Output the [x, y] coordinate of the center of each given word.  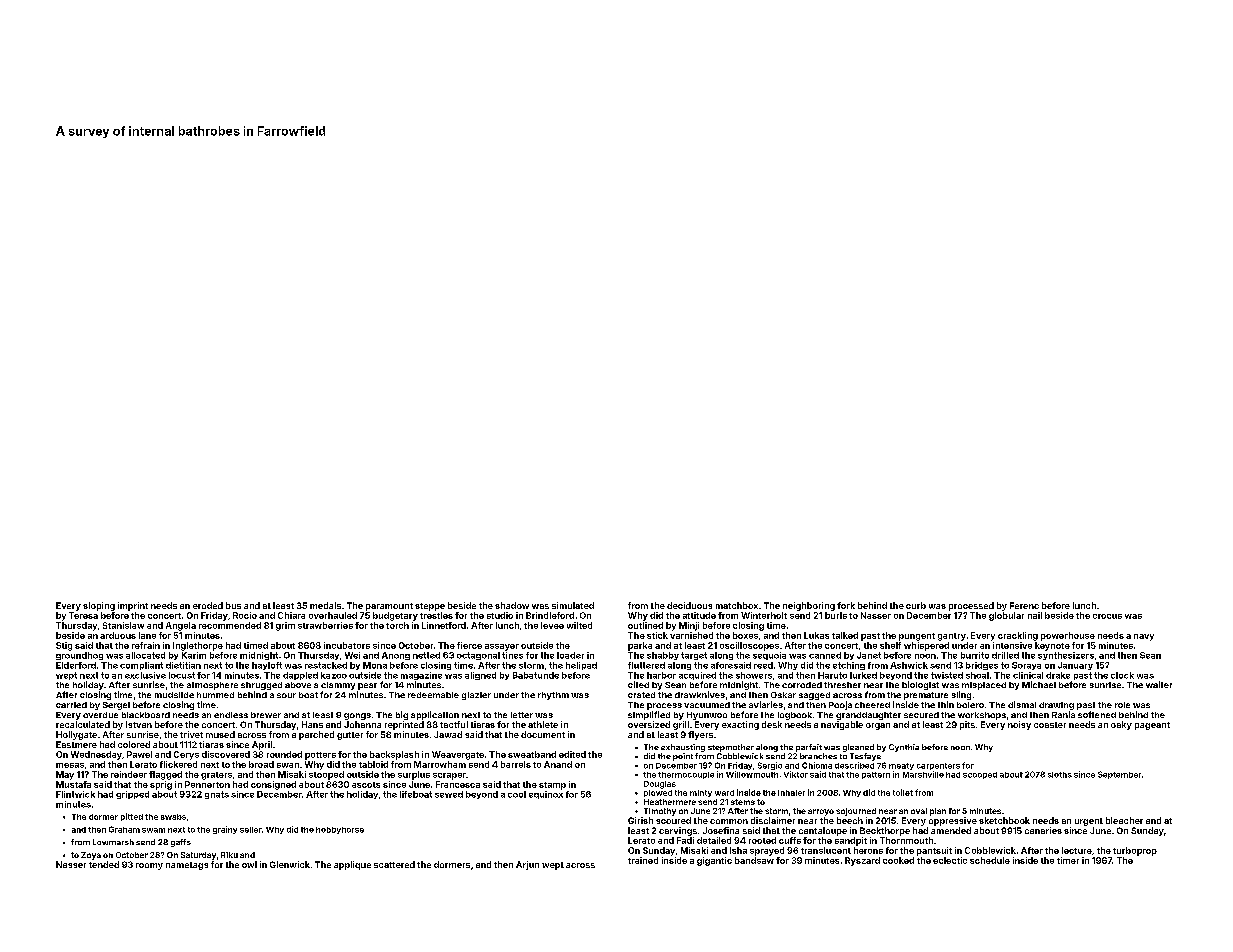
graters [216, 776]
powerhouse [1068, 636]
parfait [809, 748]
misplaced [984, 686]
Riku [229, 855]
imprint [133, 606]
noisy [1019, 725]
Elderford [76, 665]
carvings [678, 831]
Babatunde [536, 675]
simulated [573, 605]
